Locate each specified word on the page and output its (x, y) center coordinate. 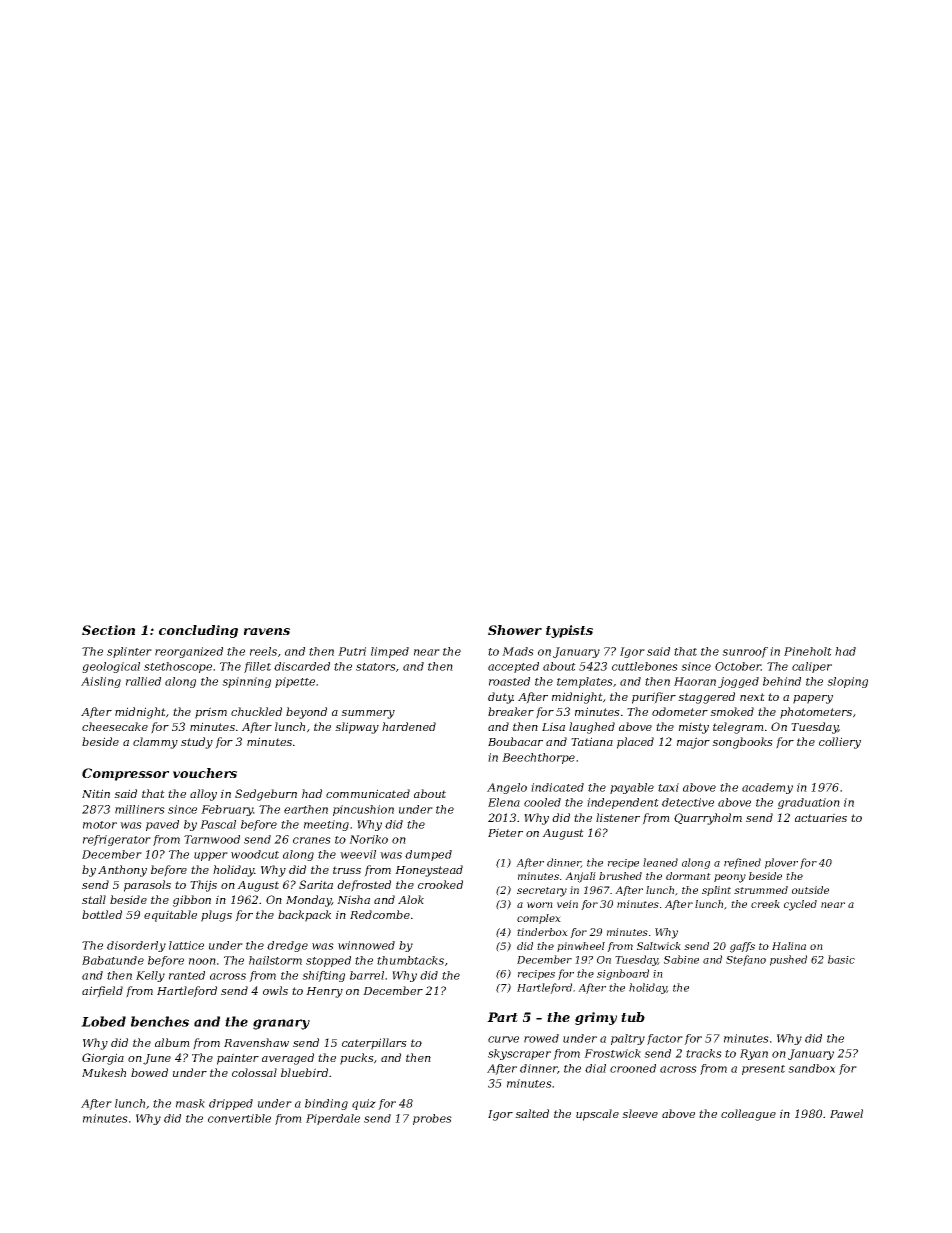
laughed (592, 728)
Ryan (754, 1054)
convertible (239, 1118)
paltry (628, 1039)
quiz (364, 1104)
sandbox (812, 1068)
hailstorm (275, 960)
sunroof (745, 652)
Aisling (101, 682)
